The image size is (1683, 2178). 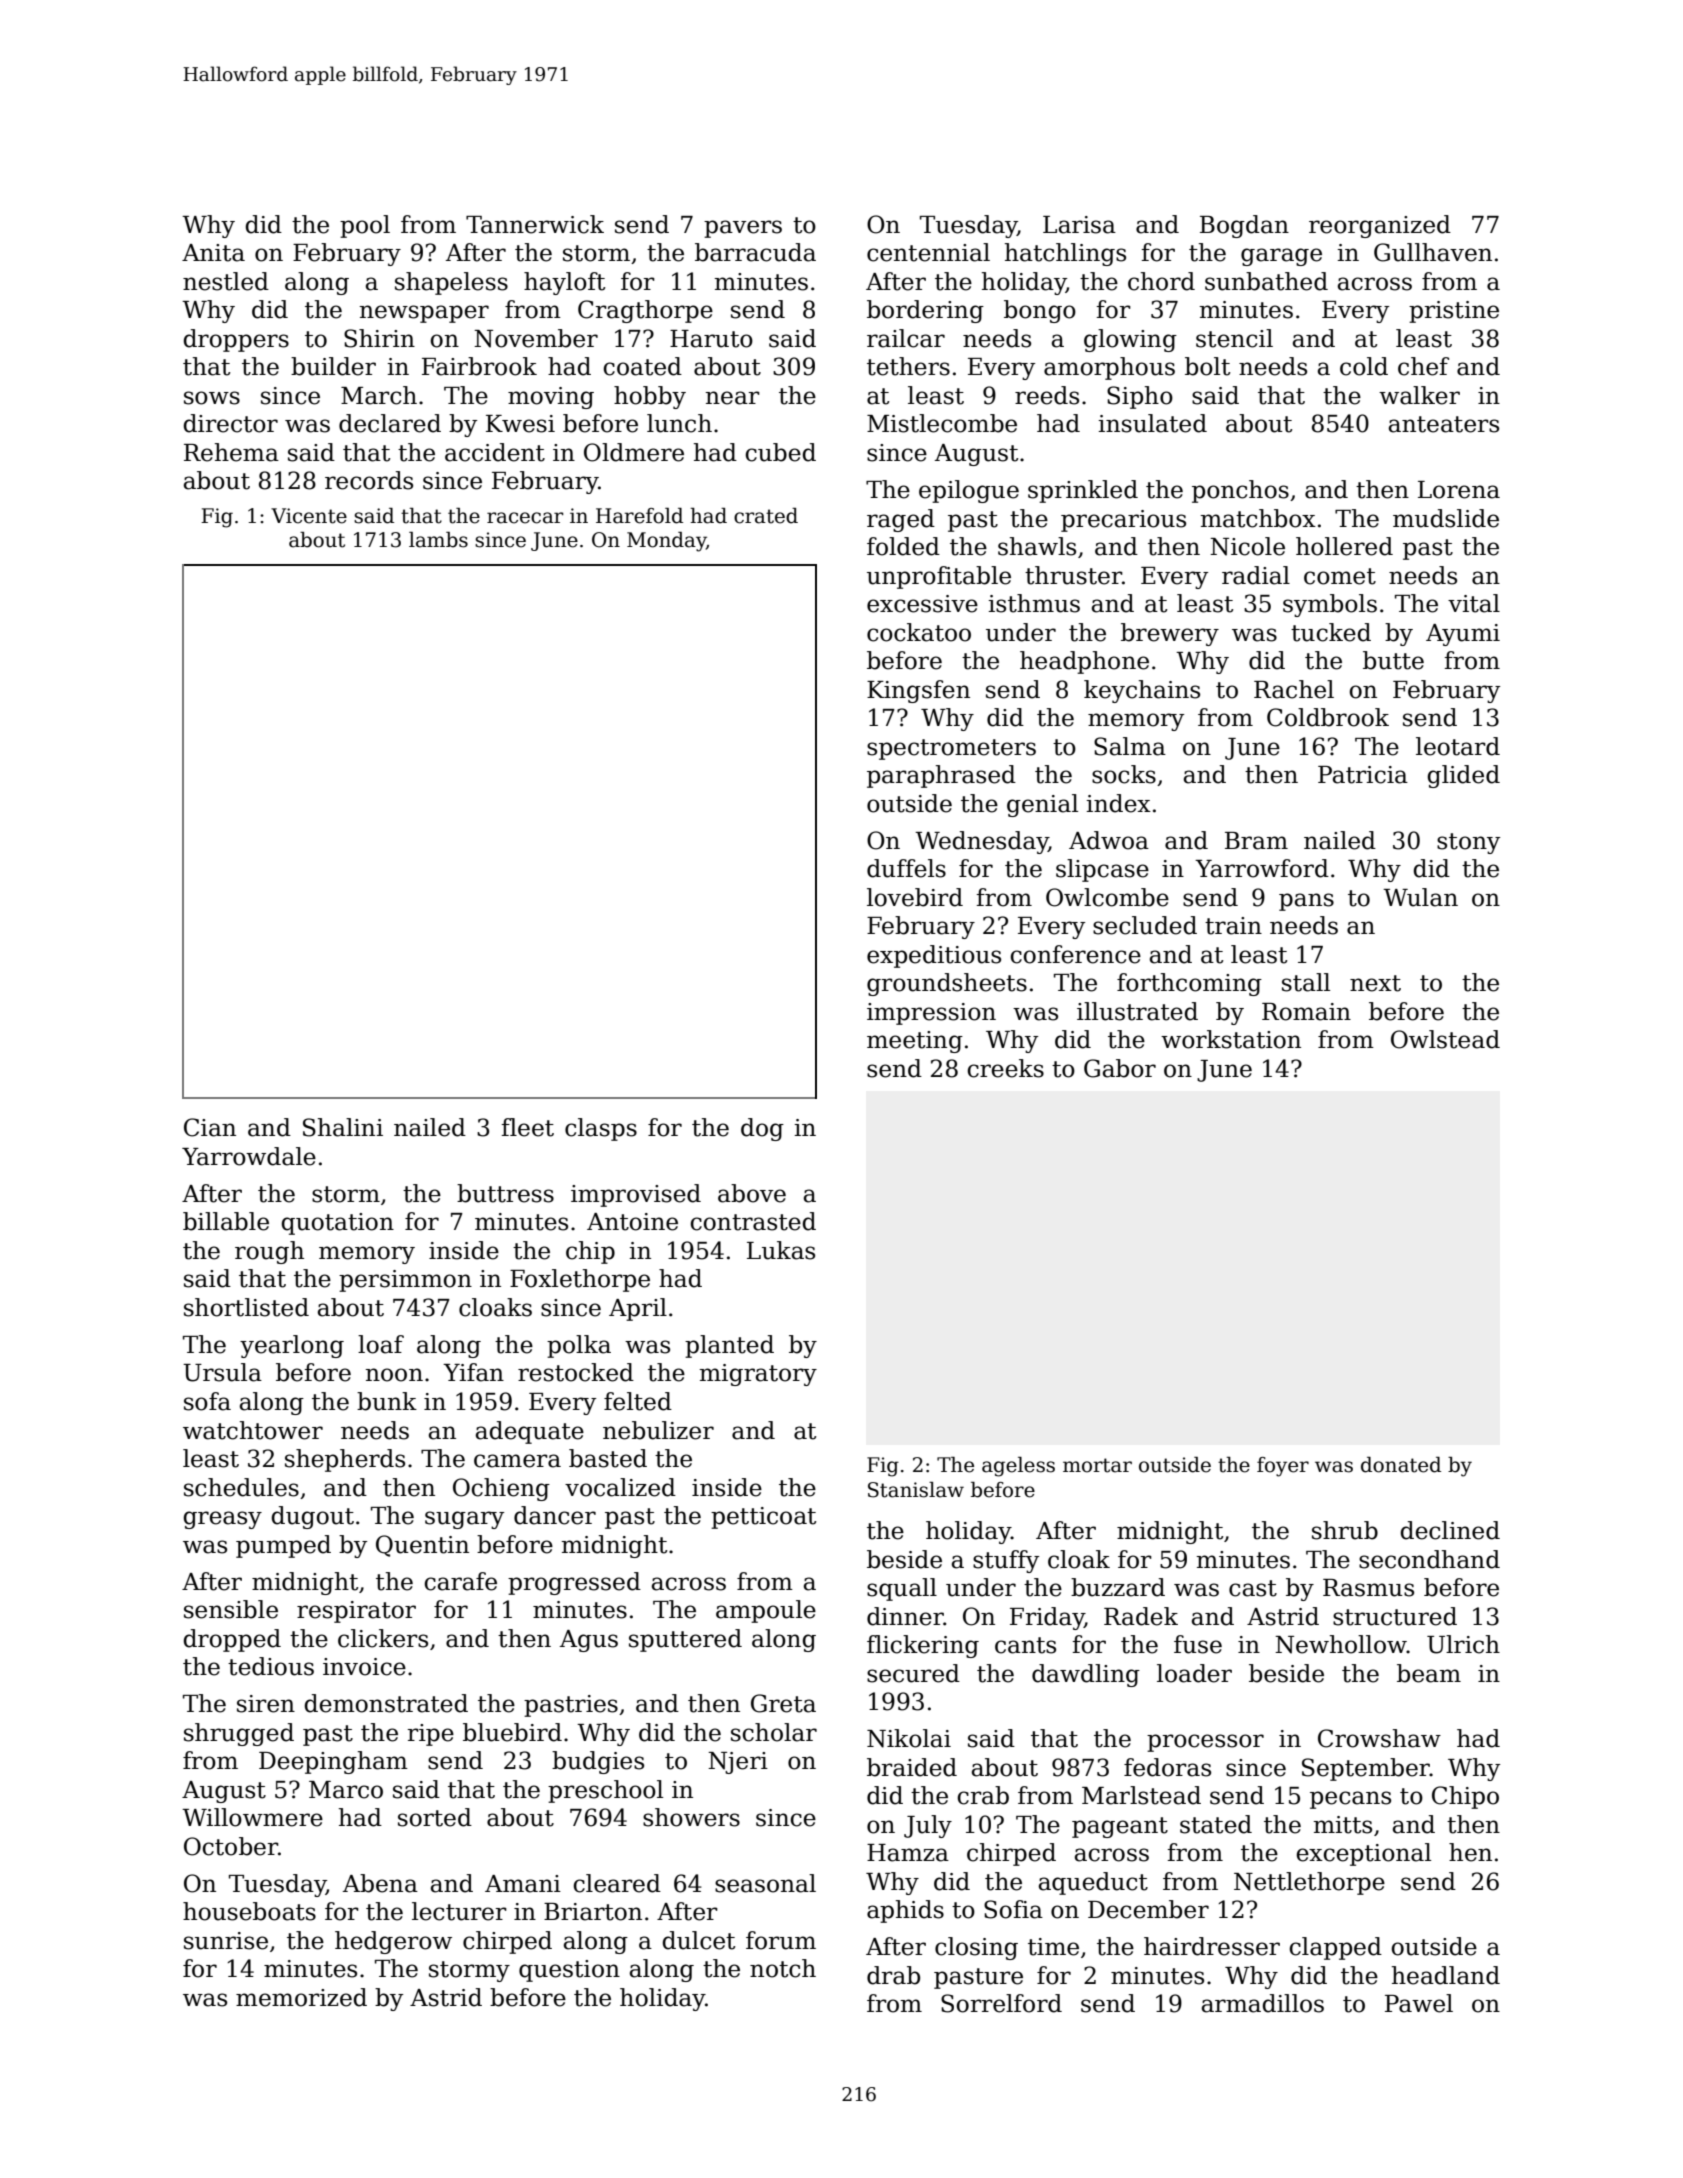 What do you see at coordinates (1380, 226) in the image?
I see `reorganized` at bounding box center [1380, 226].
